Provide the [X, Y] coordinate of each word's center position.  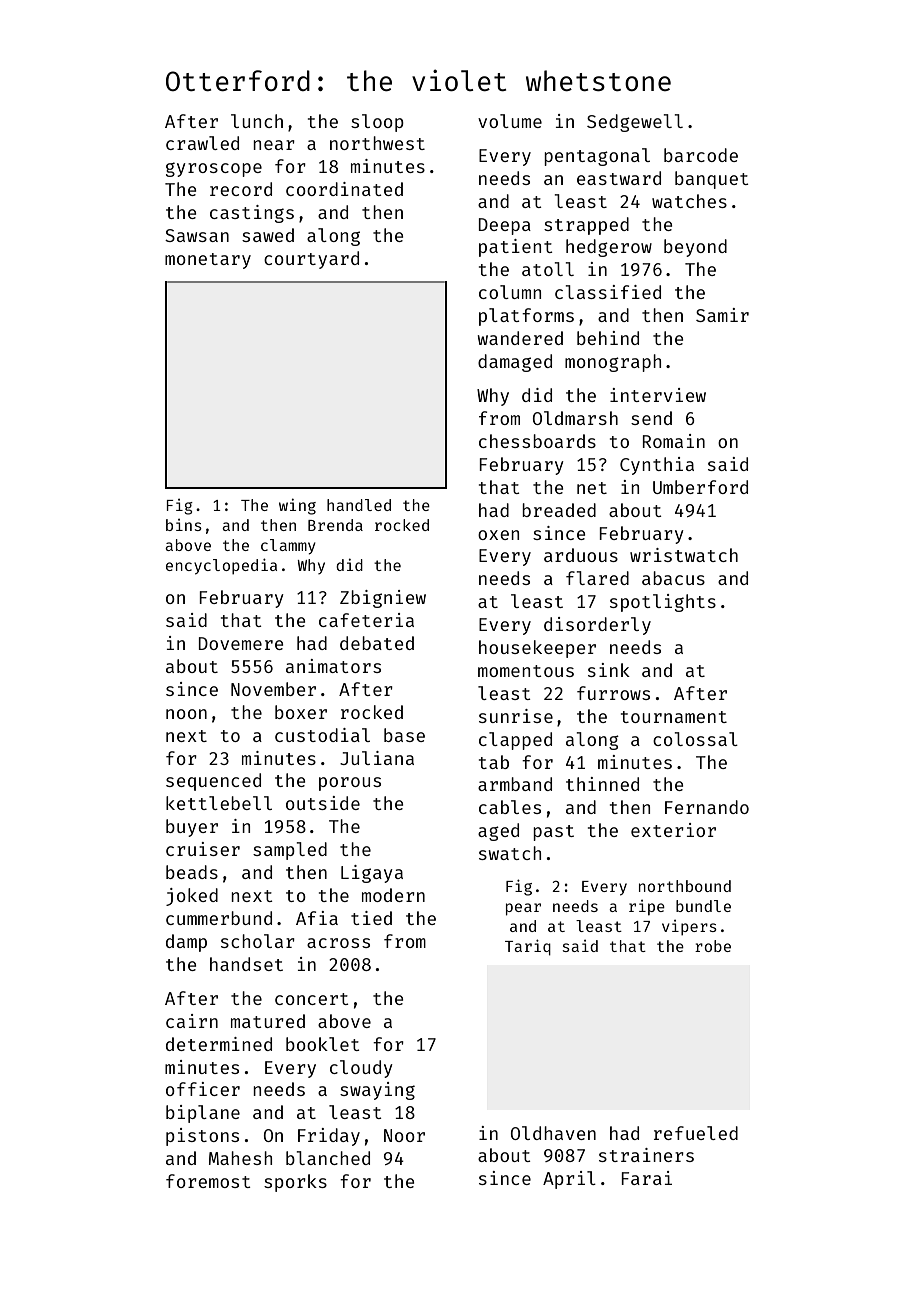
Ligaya [372, 874]
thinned [602, 784]
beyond [695, 248]
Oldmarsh [575, 418]
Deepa [505, 226]
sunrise [516, 716]
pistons [202, 1137]
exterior [673, 830]
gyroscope [214, 169]
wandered [520, 338]
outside [323, 803]
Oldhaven [553, 1133]
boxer [301, 712]
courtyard [311, 260]
